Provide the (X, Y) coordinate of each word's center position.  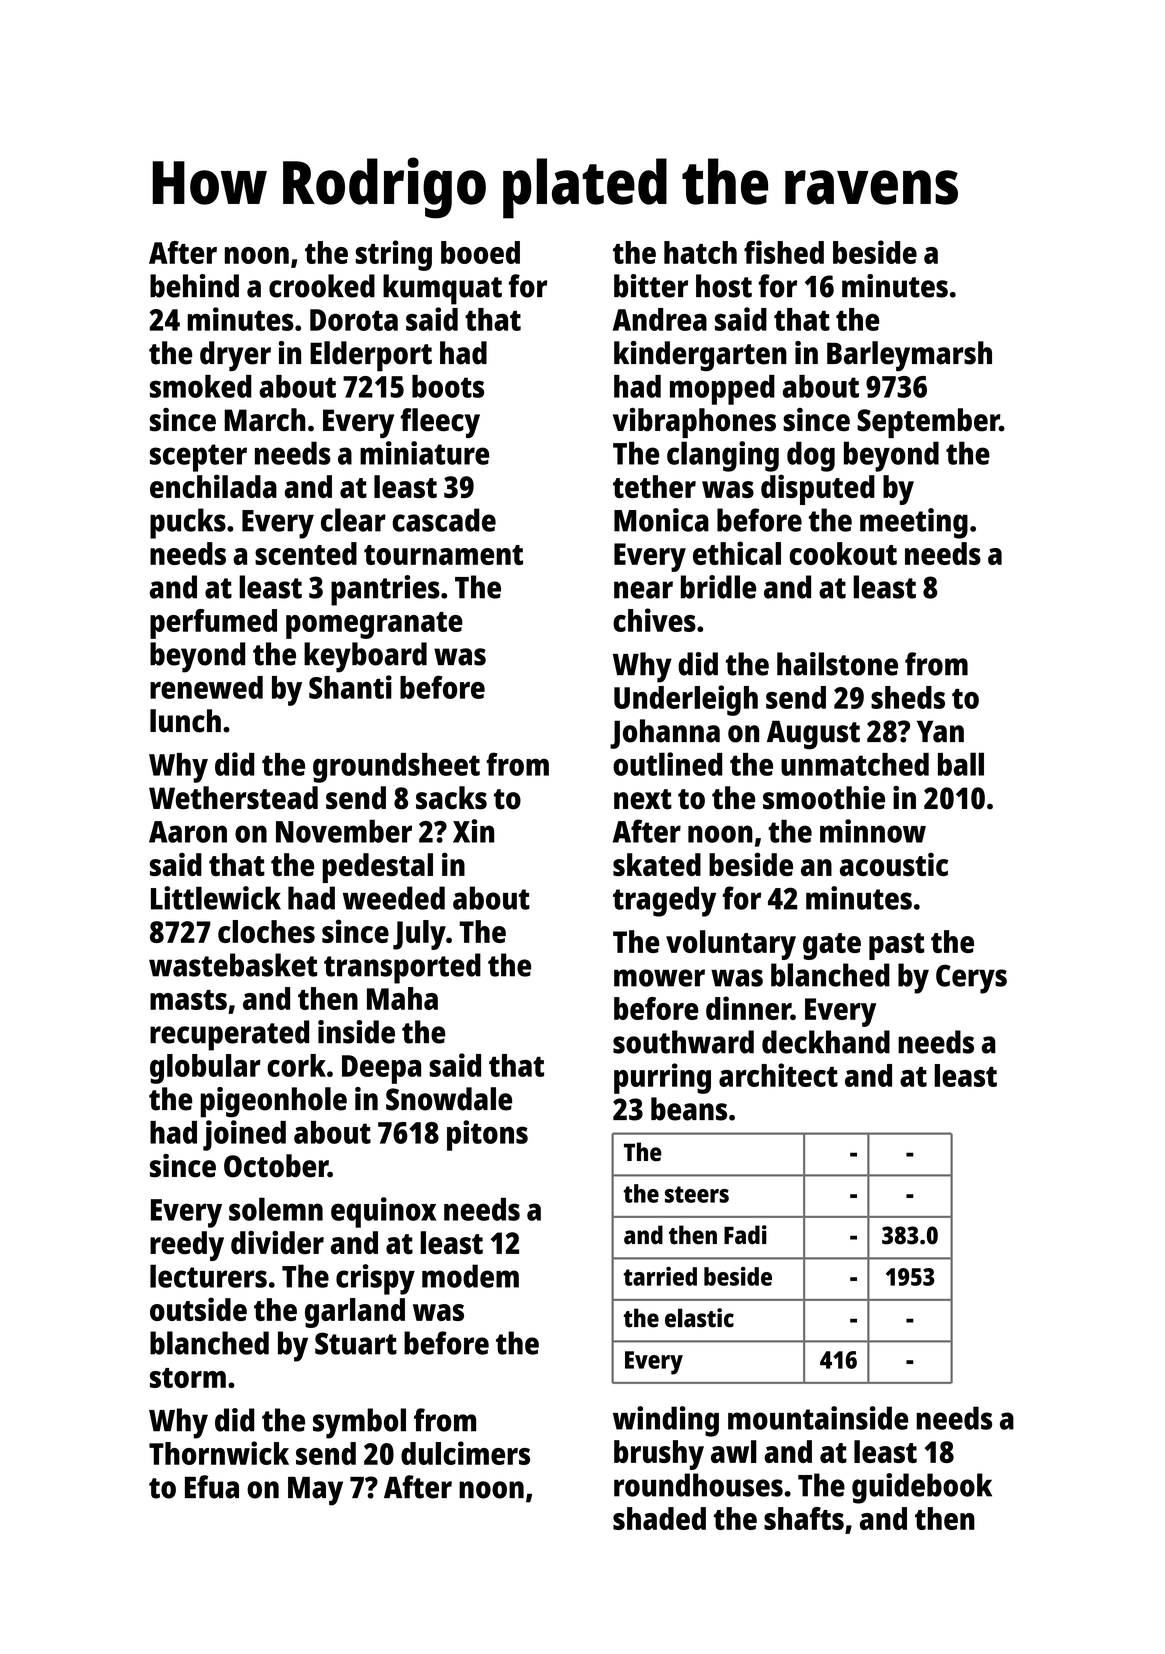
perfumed (213, 624)
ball (961, 764)
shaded (659, 1518)
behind (194, 286)
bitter (651, 286)
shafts (804, 1518)
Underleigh (686, 700)
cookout (843, 553)
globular (205, 1069)
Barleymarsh (909, 356)
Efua (212, 1487)
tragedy (664, 901)
